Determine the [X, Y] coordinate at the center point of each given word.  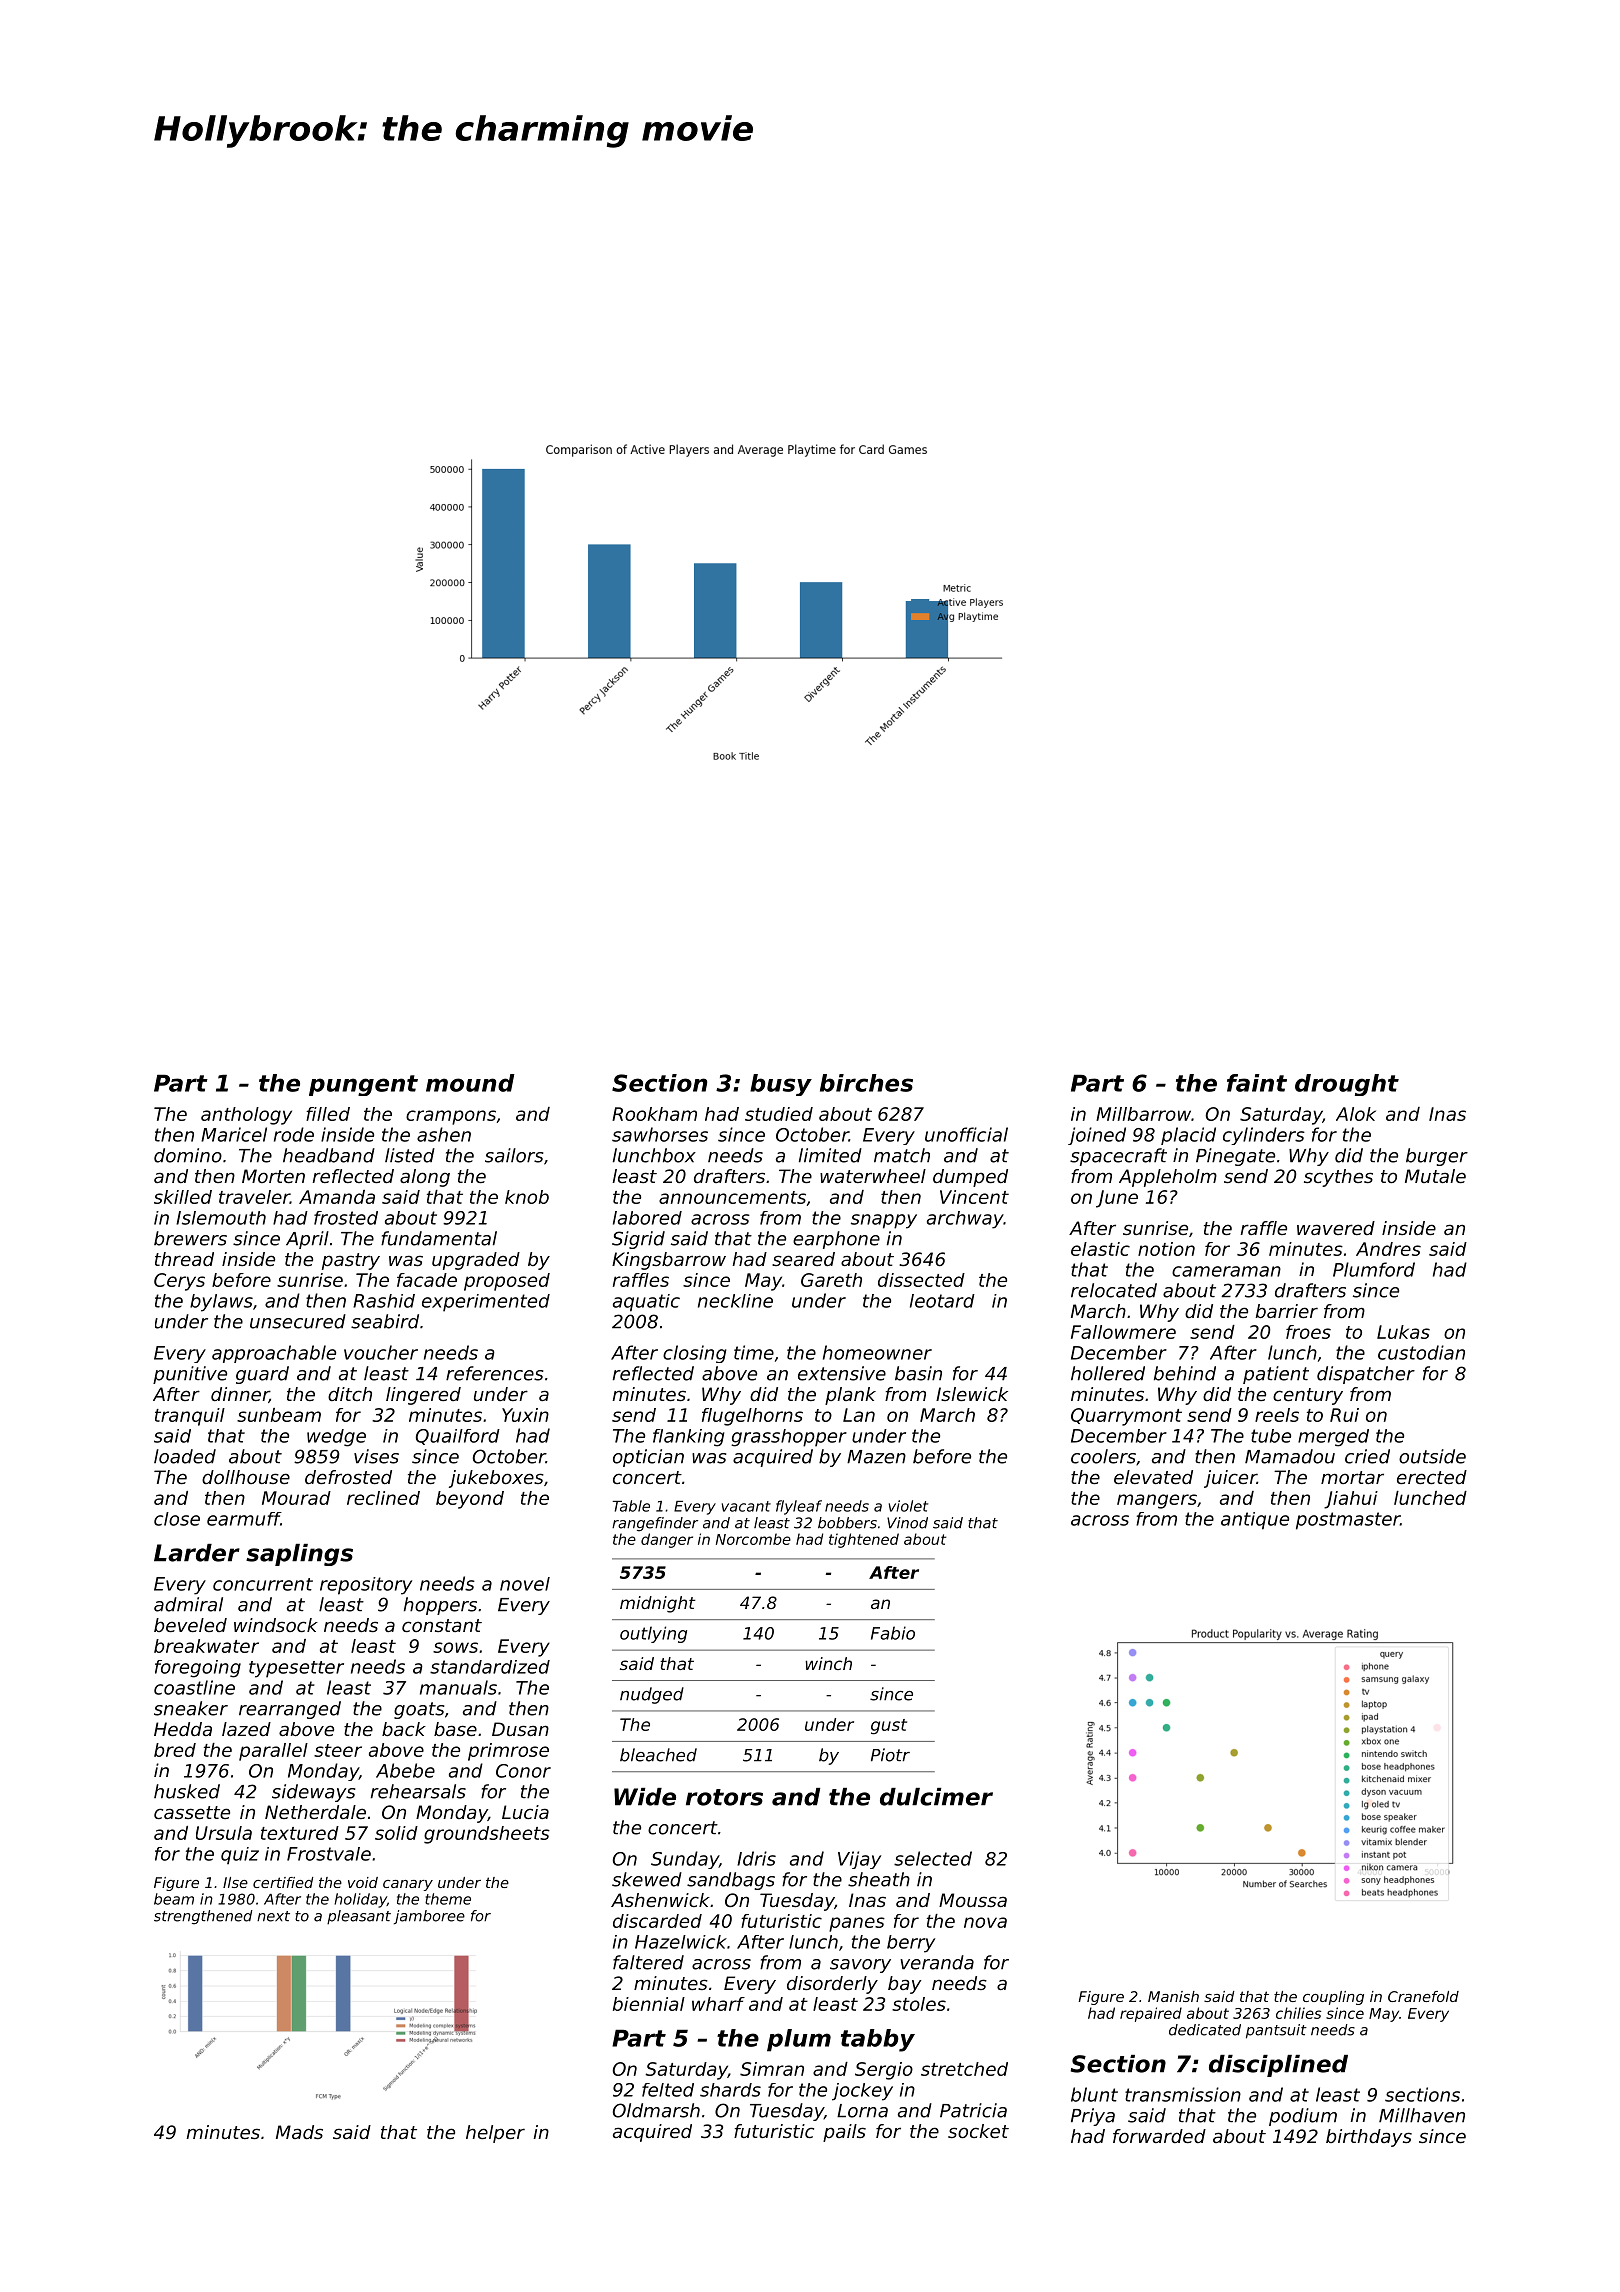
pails [844, 2133]
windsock [276, 1625]
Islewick [972, 1394]
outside [1432, 1456]
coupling [1333, 1998]
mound [470, 1083]
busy [781, 1085]
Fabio [893, 1633]
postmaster [1348, 1521]
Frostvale [329, 1854]
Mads [299, 2132]
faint [1257, 1083]
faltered [648, 1962]
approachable [274, 1354]
